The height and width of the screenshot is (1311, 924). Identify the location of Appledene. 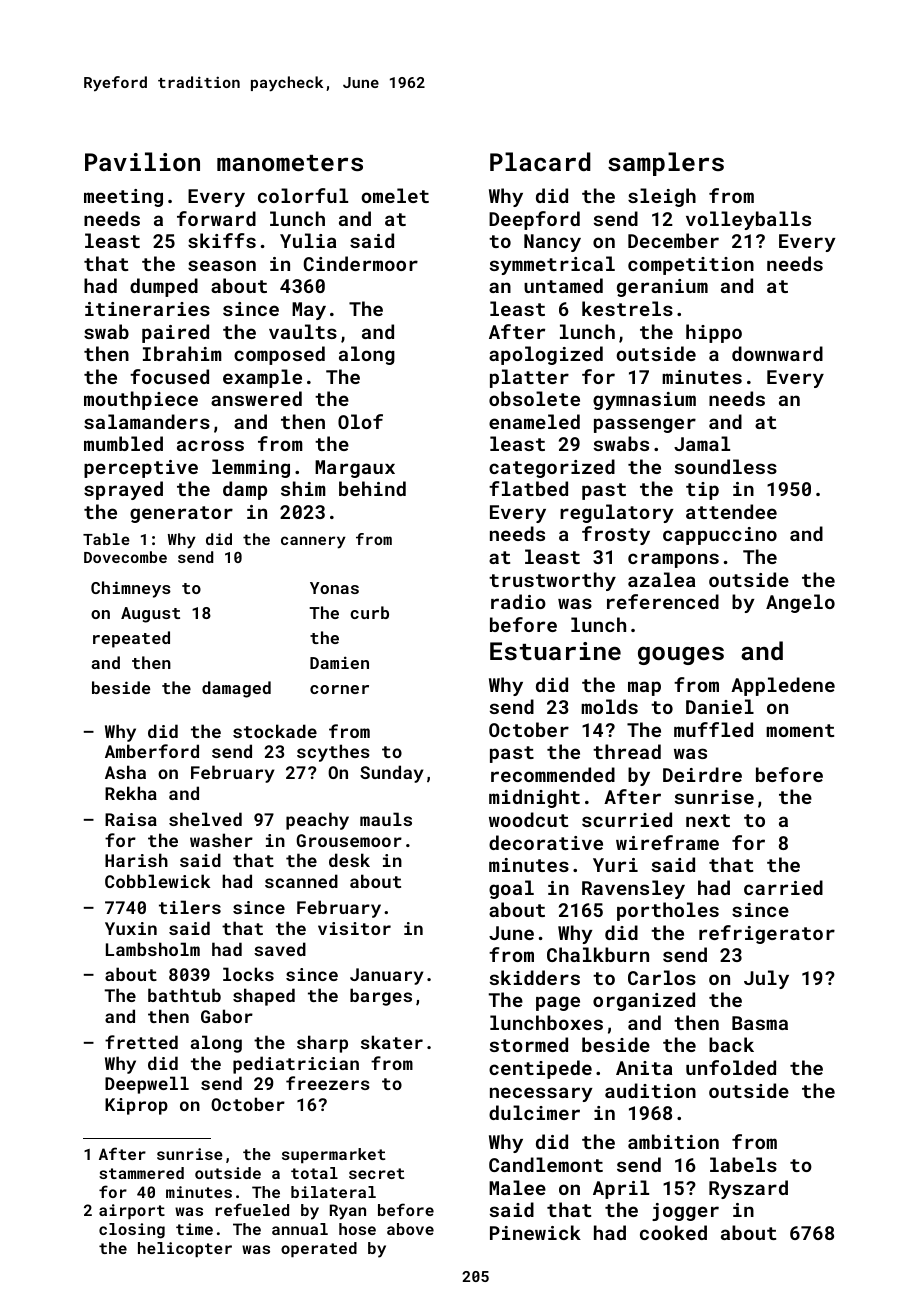
(783, 686).
